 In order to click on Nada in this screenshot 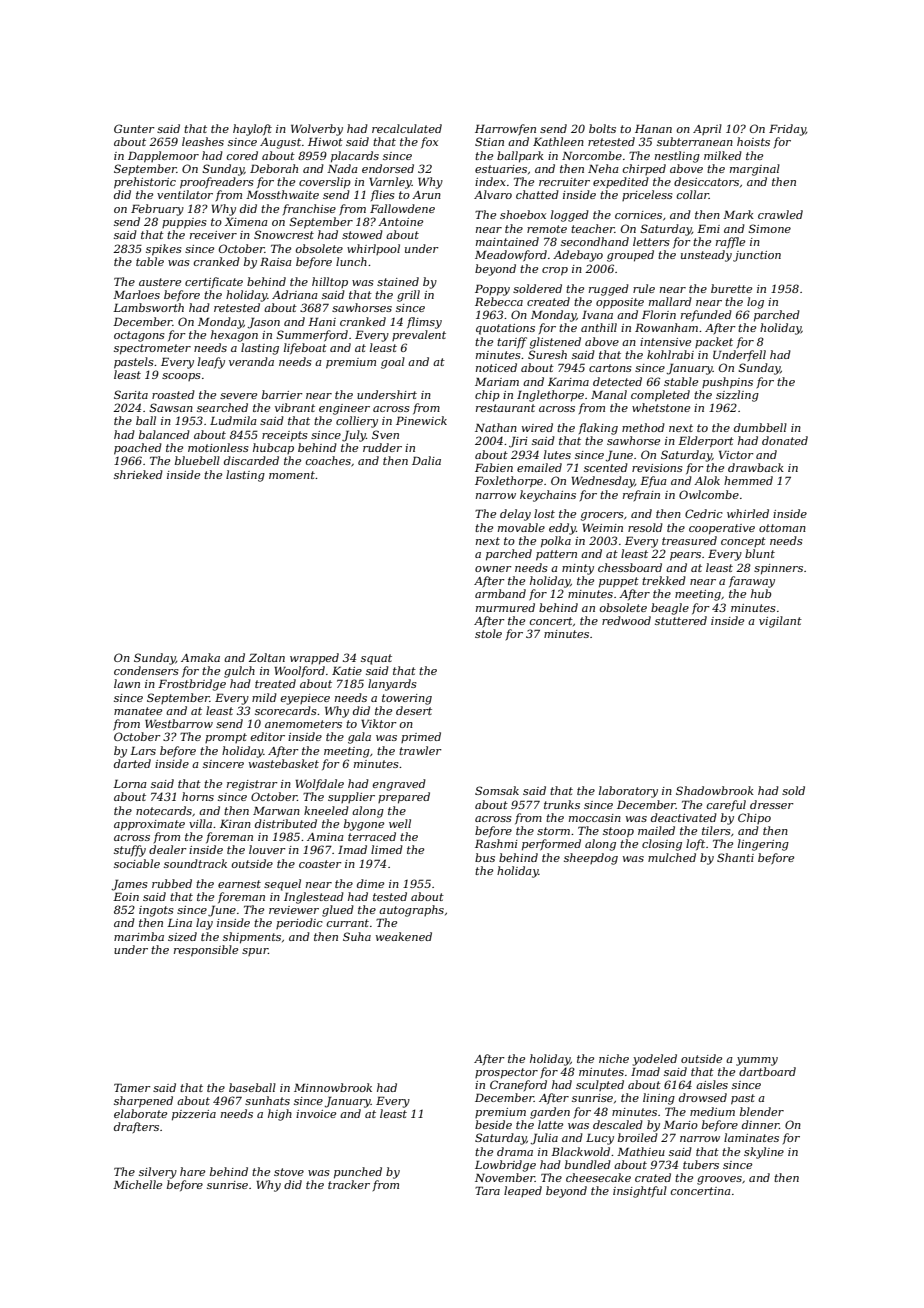, I will do `click(342, 168)`.
